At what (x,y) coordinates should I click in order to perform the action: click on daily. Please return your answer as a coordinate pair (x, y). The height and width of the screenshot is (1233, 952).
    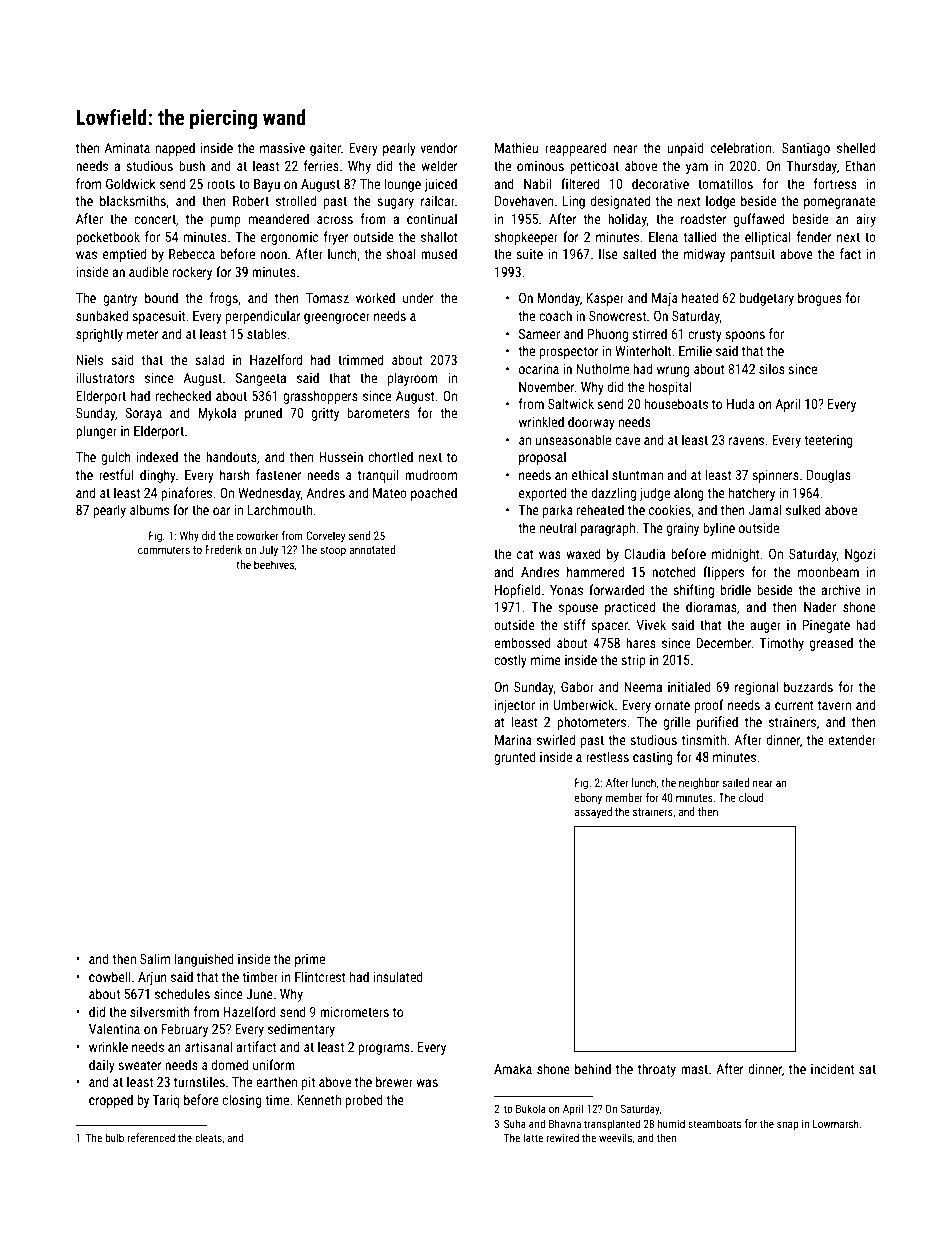
    Looking at the image, I should click on (102, 1066).
